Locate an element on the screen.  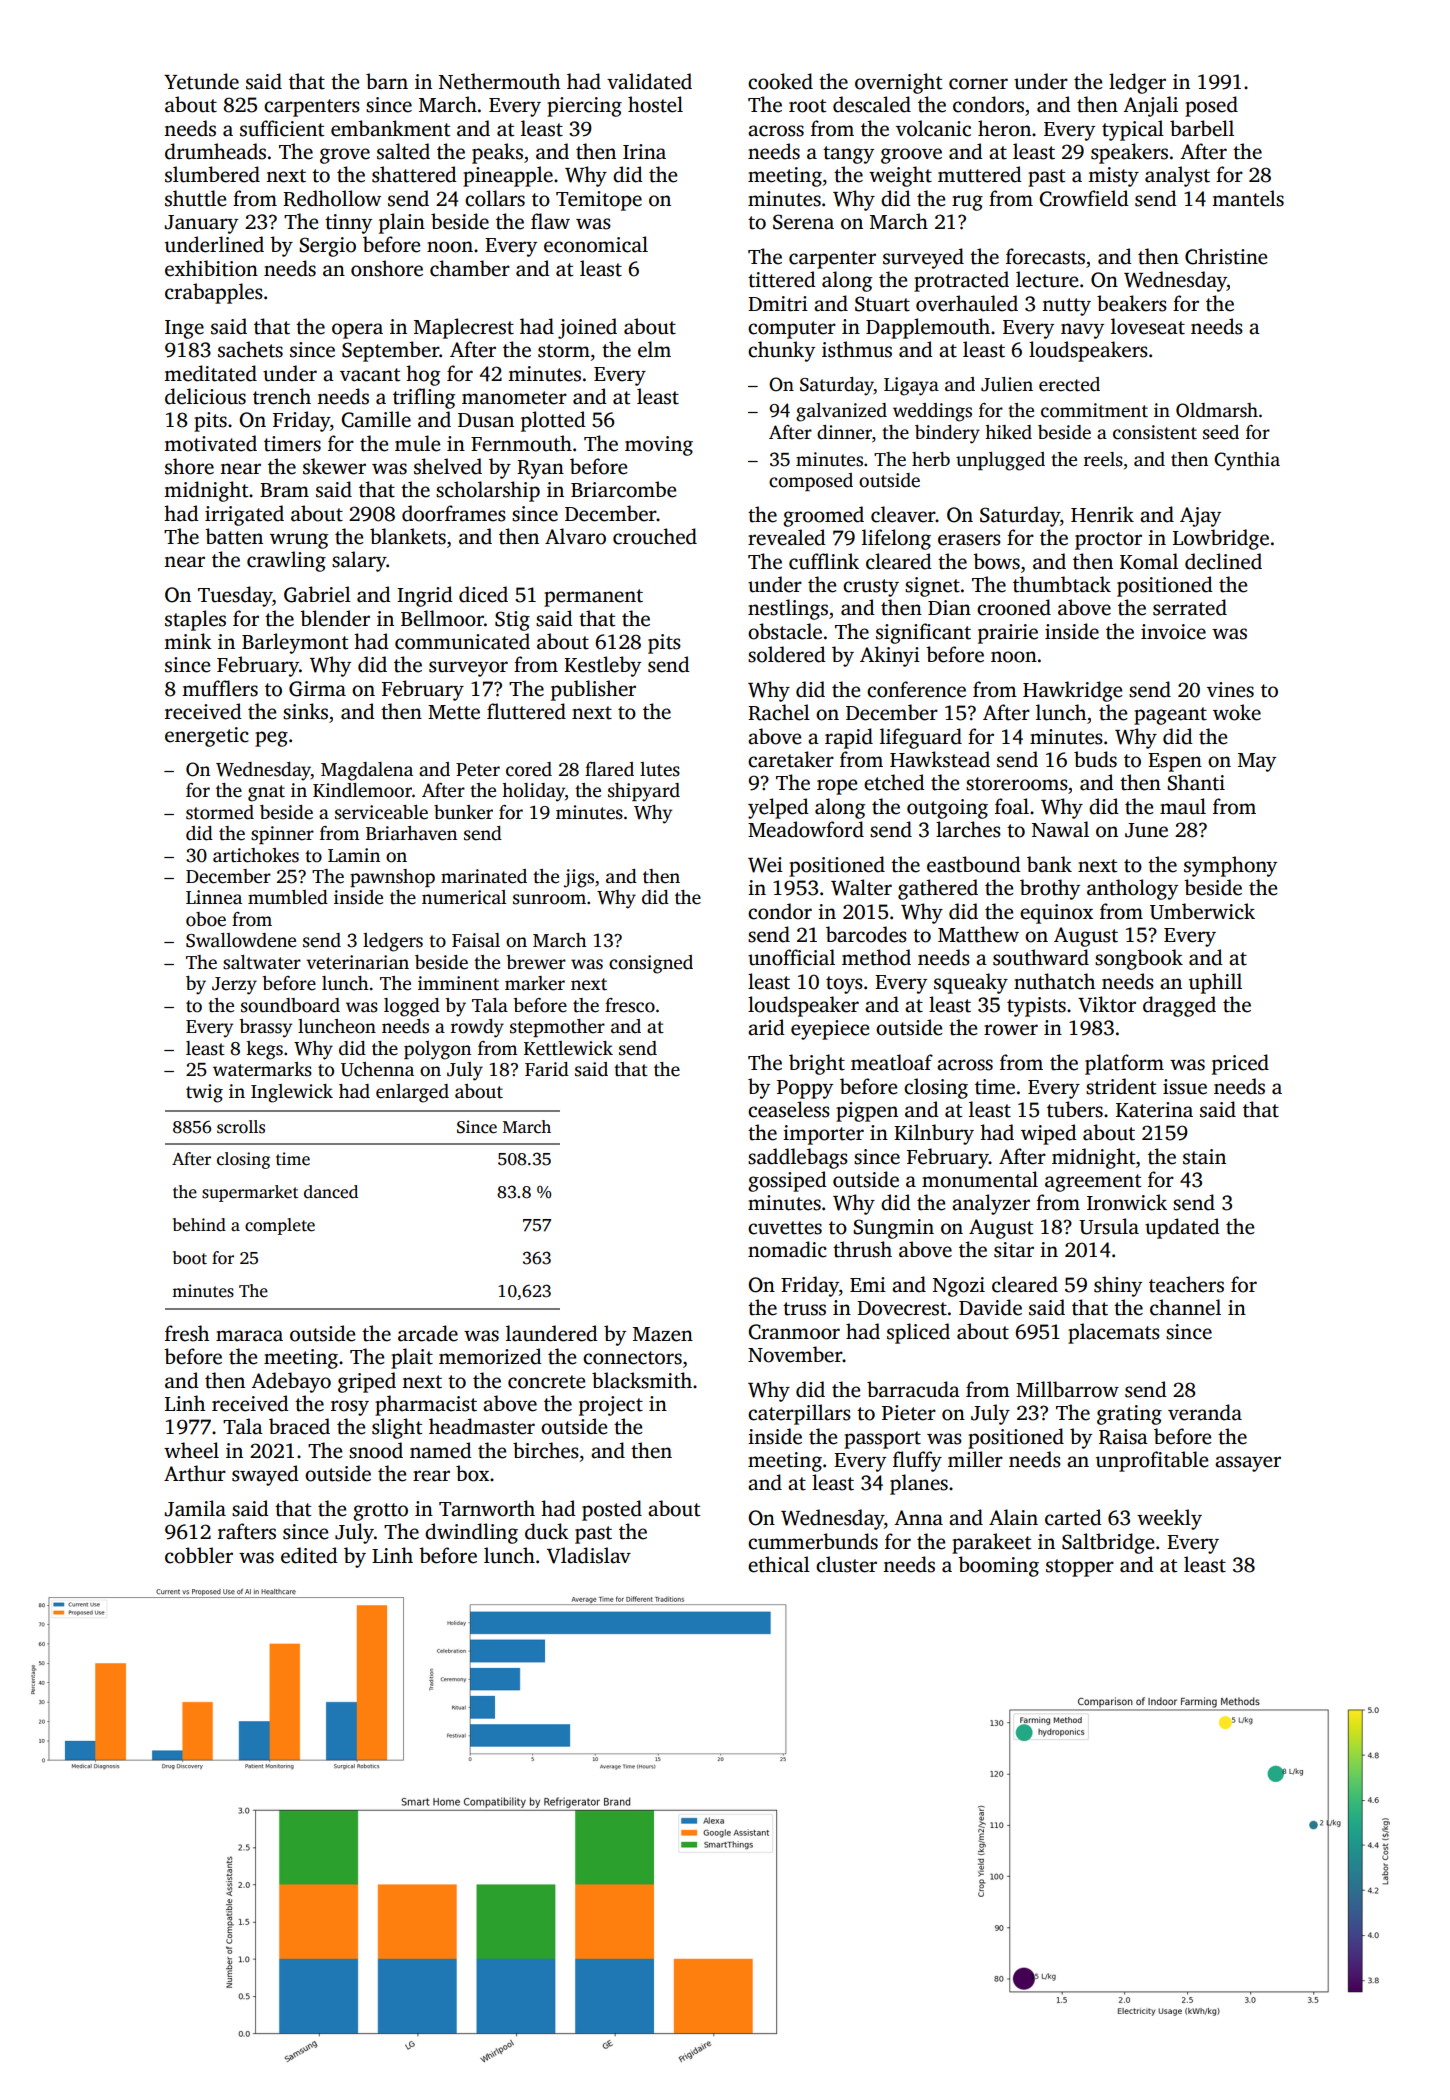
misty is located at coordinates (1113, 177).
